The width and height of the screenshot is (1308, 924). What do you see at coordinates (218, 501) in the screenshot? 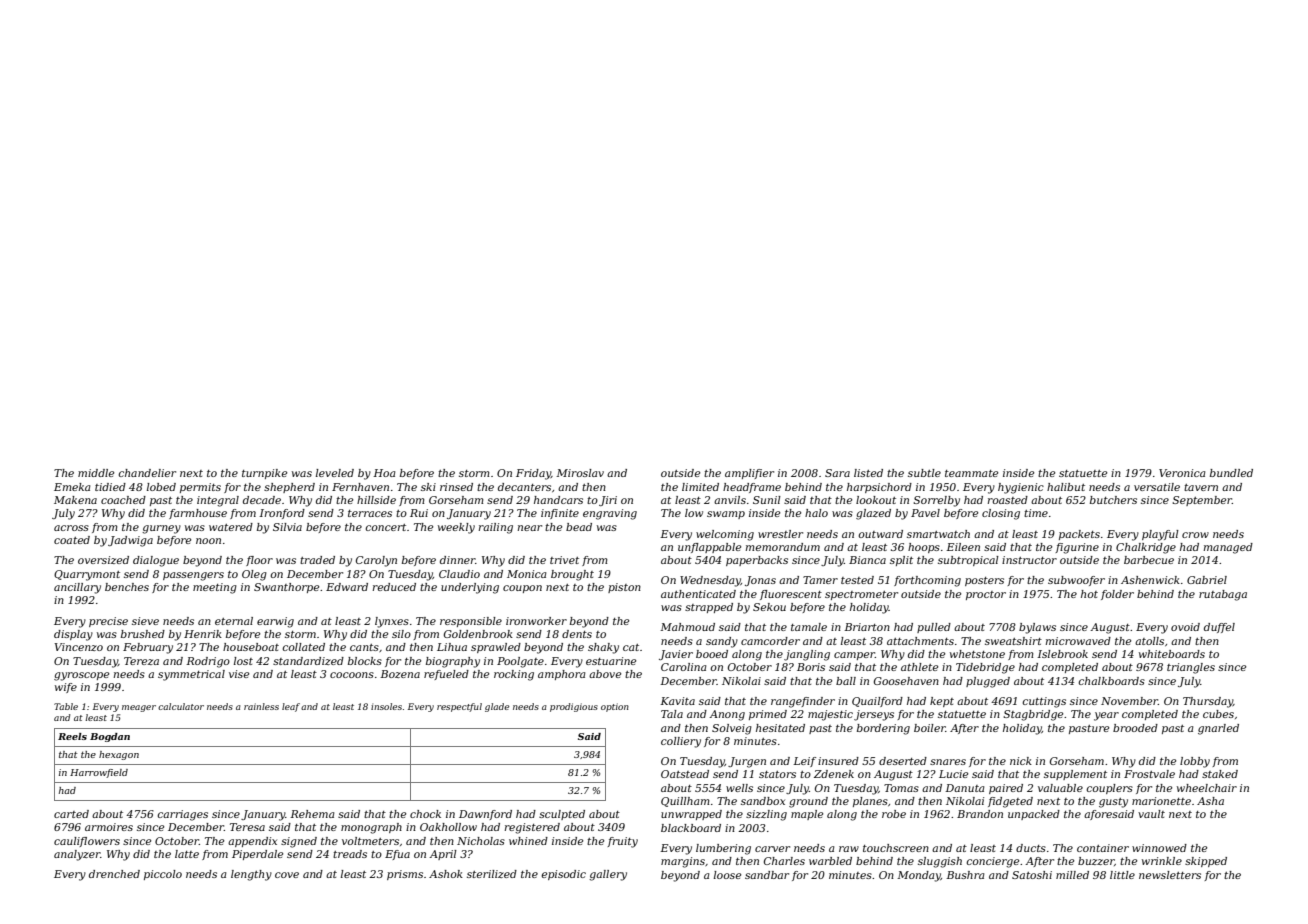
I see `integral` at bounding box center [218, 501].
